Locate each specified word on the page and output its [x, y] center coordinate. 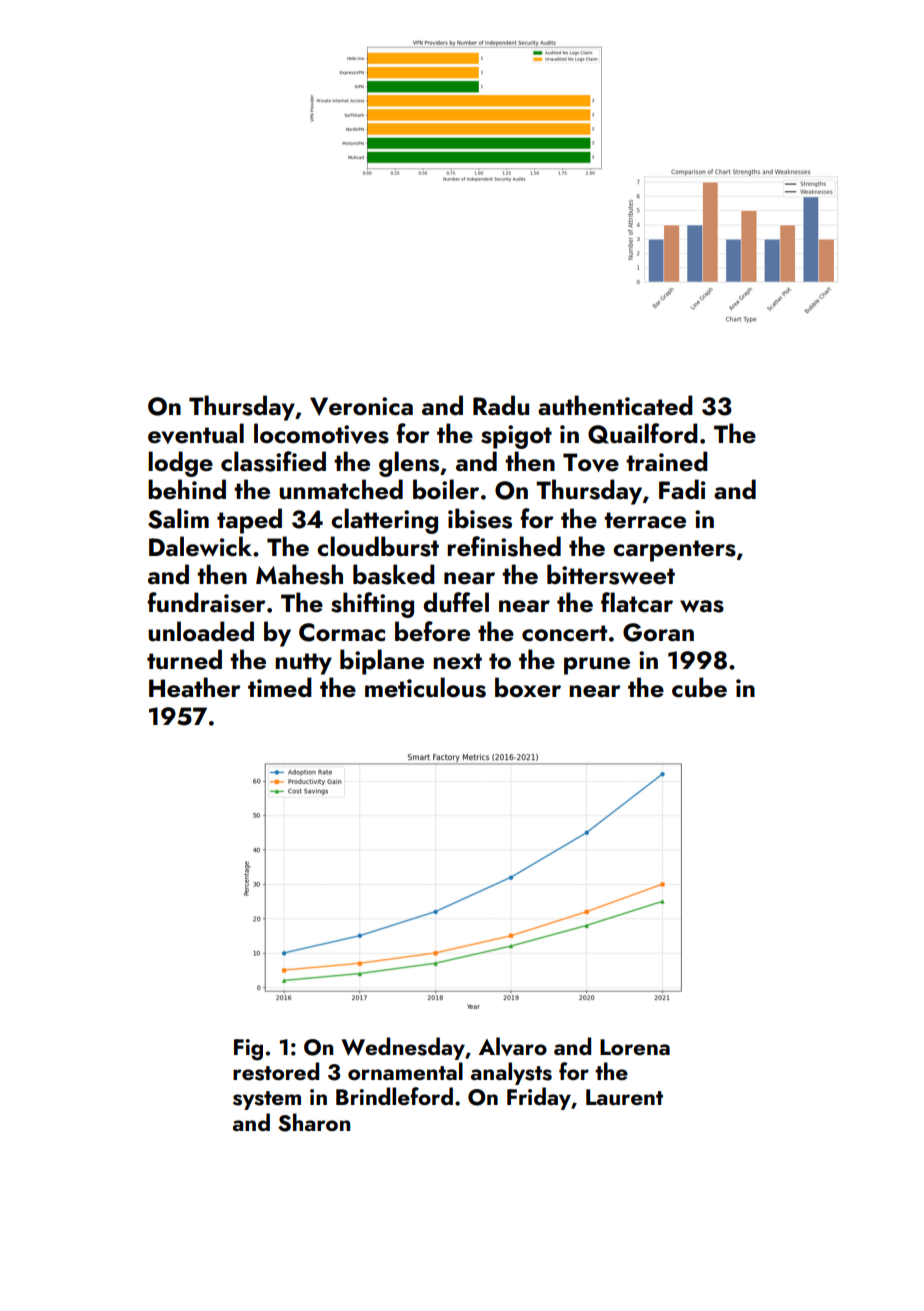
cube [699, 687]
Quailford [643, 433]
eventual [196, 433]
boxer [528, 687]
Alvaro [513, 1046]
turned [184, 659]
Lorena [635, 1047]
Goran [658, 632]
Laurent [624, 1097]
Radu [501, 405]
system [267, 1100]
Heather [195, 687]
